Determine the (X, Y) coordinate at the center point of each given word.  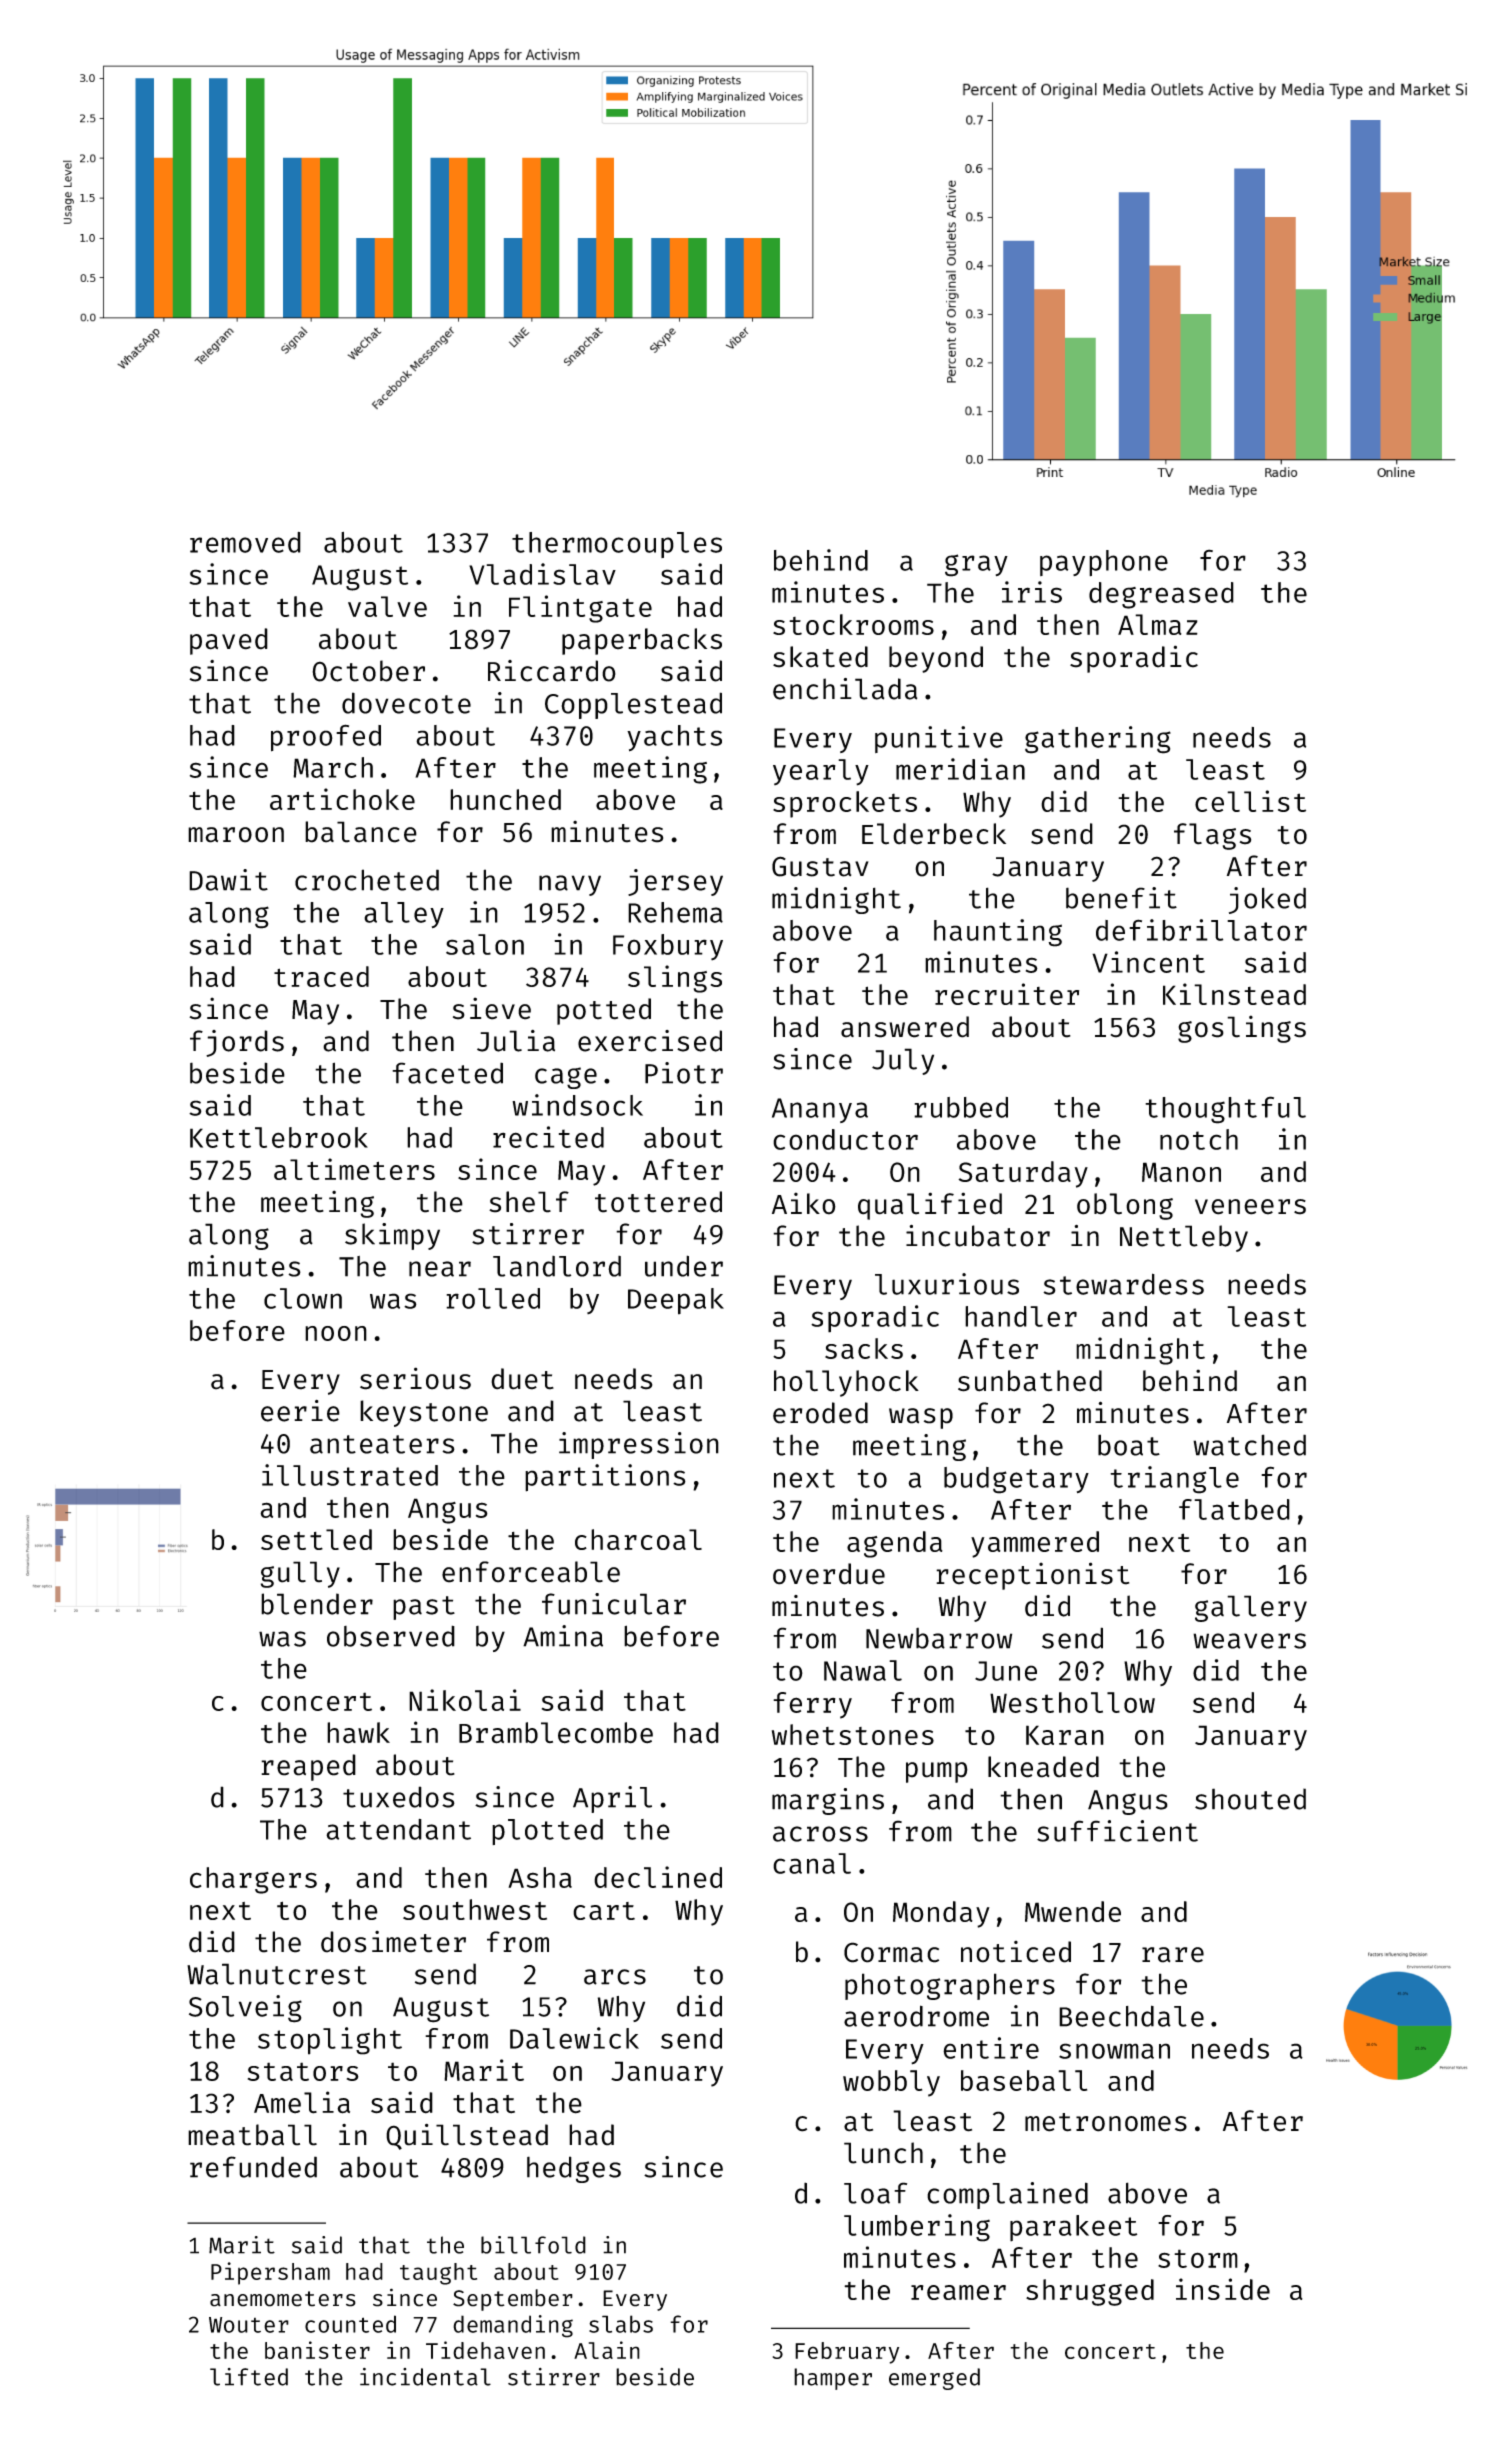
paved (229, 641)
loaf (875, 2193)
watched (1249, 1445)
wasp (921, 1418)
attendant (398, 1829)
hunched (505, 799)
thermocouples (617, 545)
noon (336, 1333)
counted (350, 2324)
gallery (1251, 1608)
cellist (1250, 801)
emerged (934, 2379)
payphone (1104, 563)
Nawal (863, 1670)
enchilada (845, 689)
